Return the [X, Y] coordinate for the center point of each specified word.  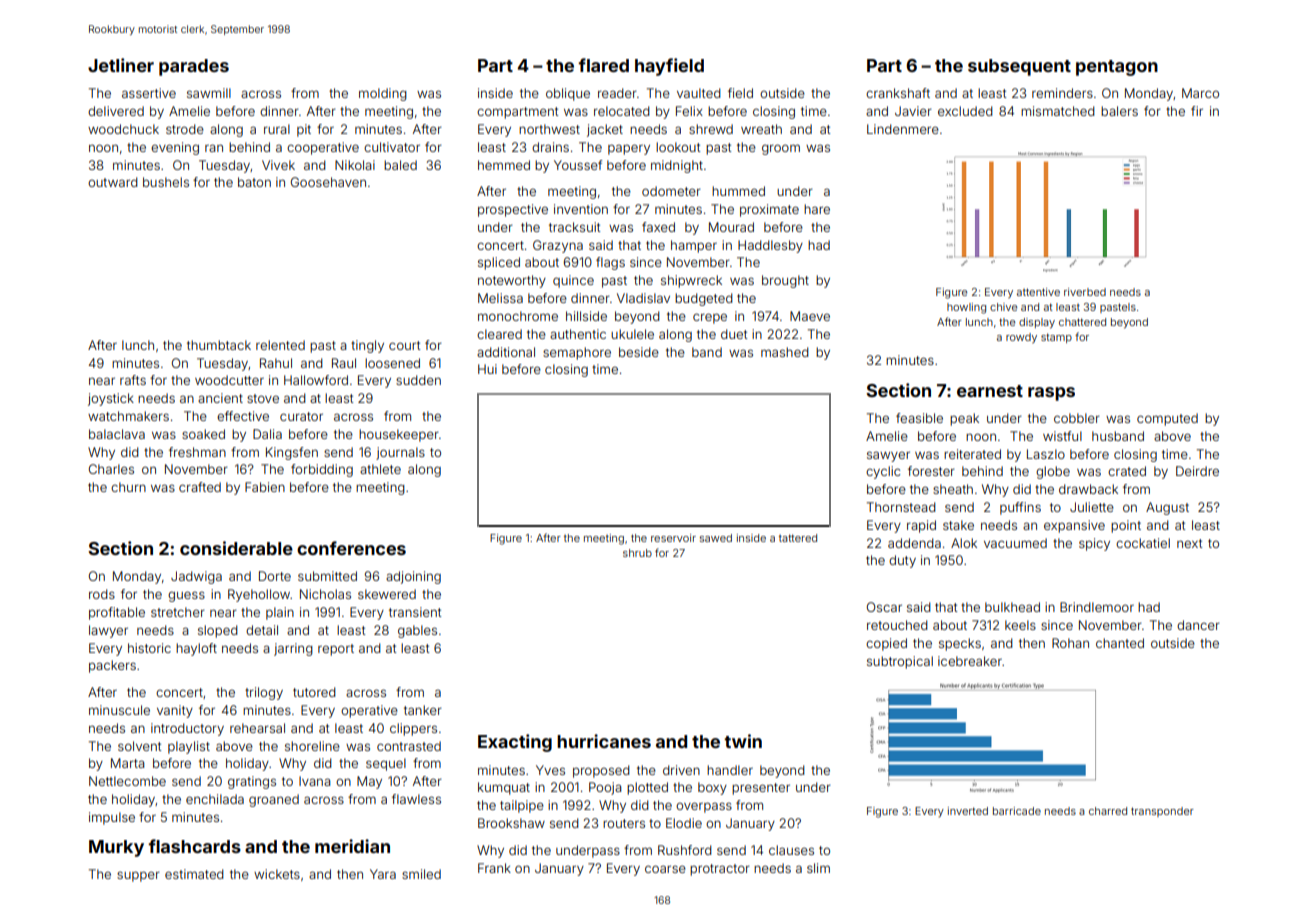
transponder [1162, 812]
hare [817, 209]
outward [113, 182]
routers [624, 823]
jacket [605, 130]
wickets [277, 874]
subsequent [1019, 67]
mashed [785, 352]
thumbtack [219, 345]
